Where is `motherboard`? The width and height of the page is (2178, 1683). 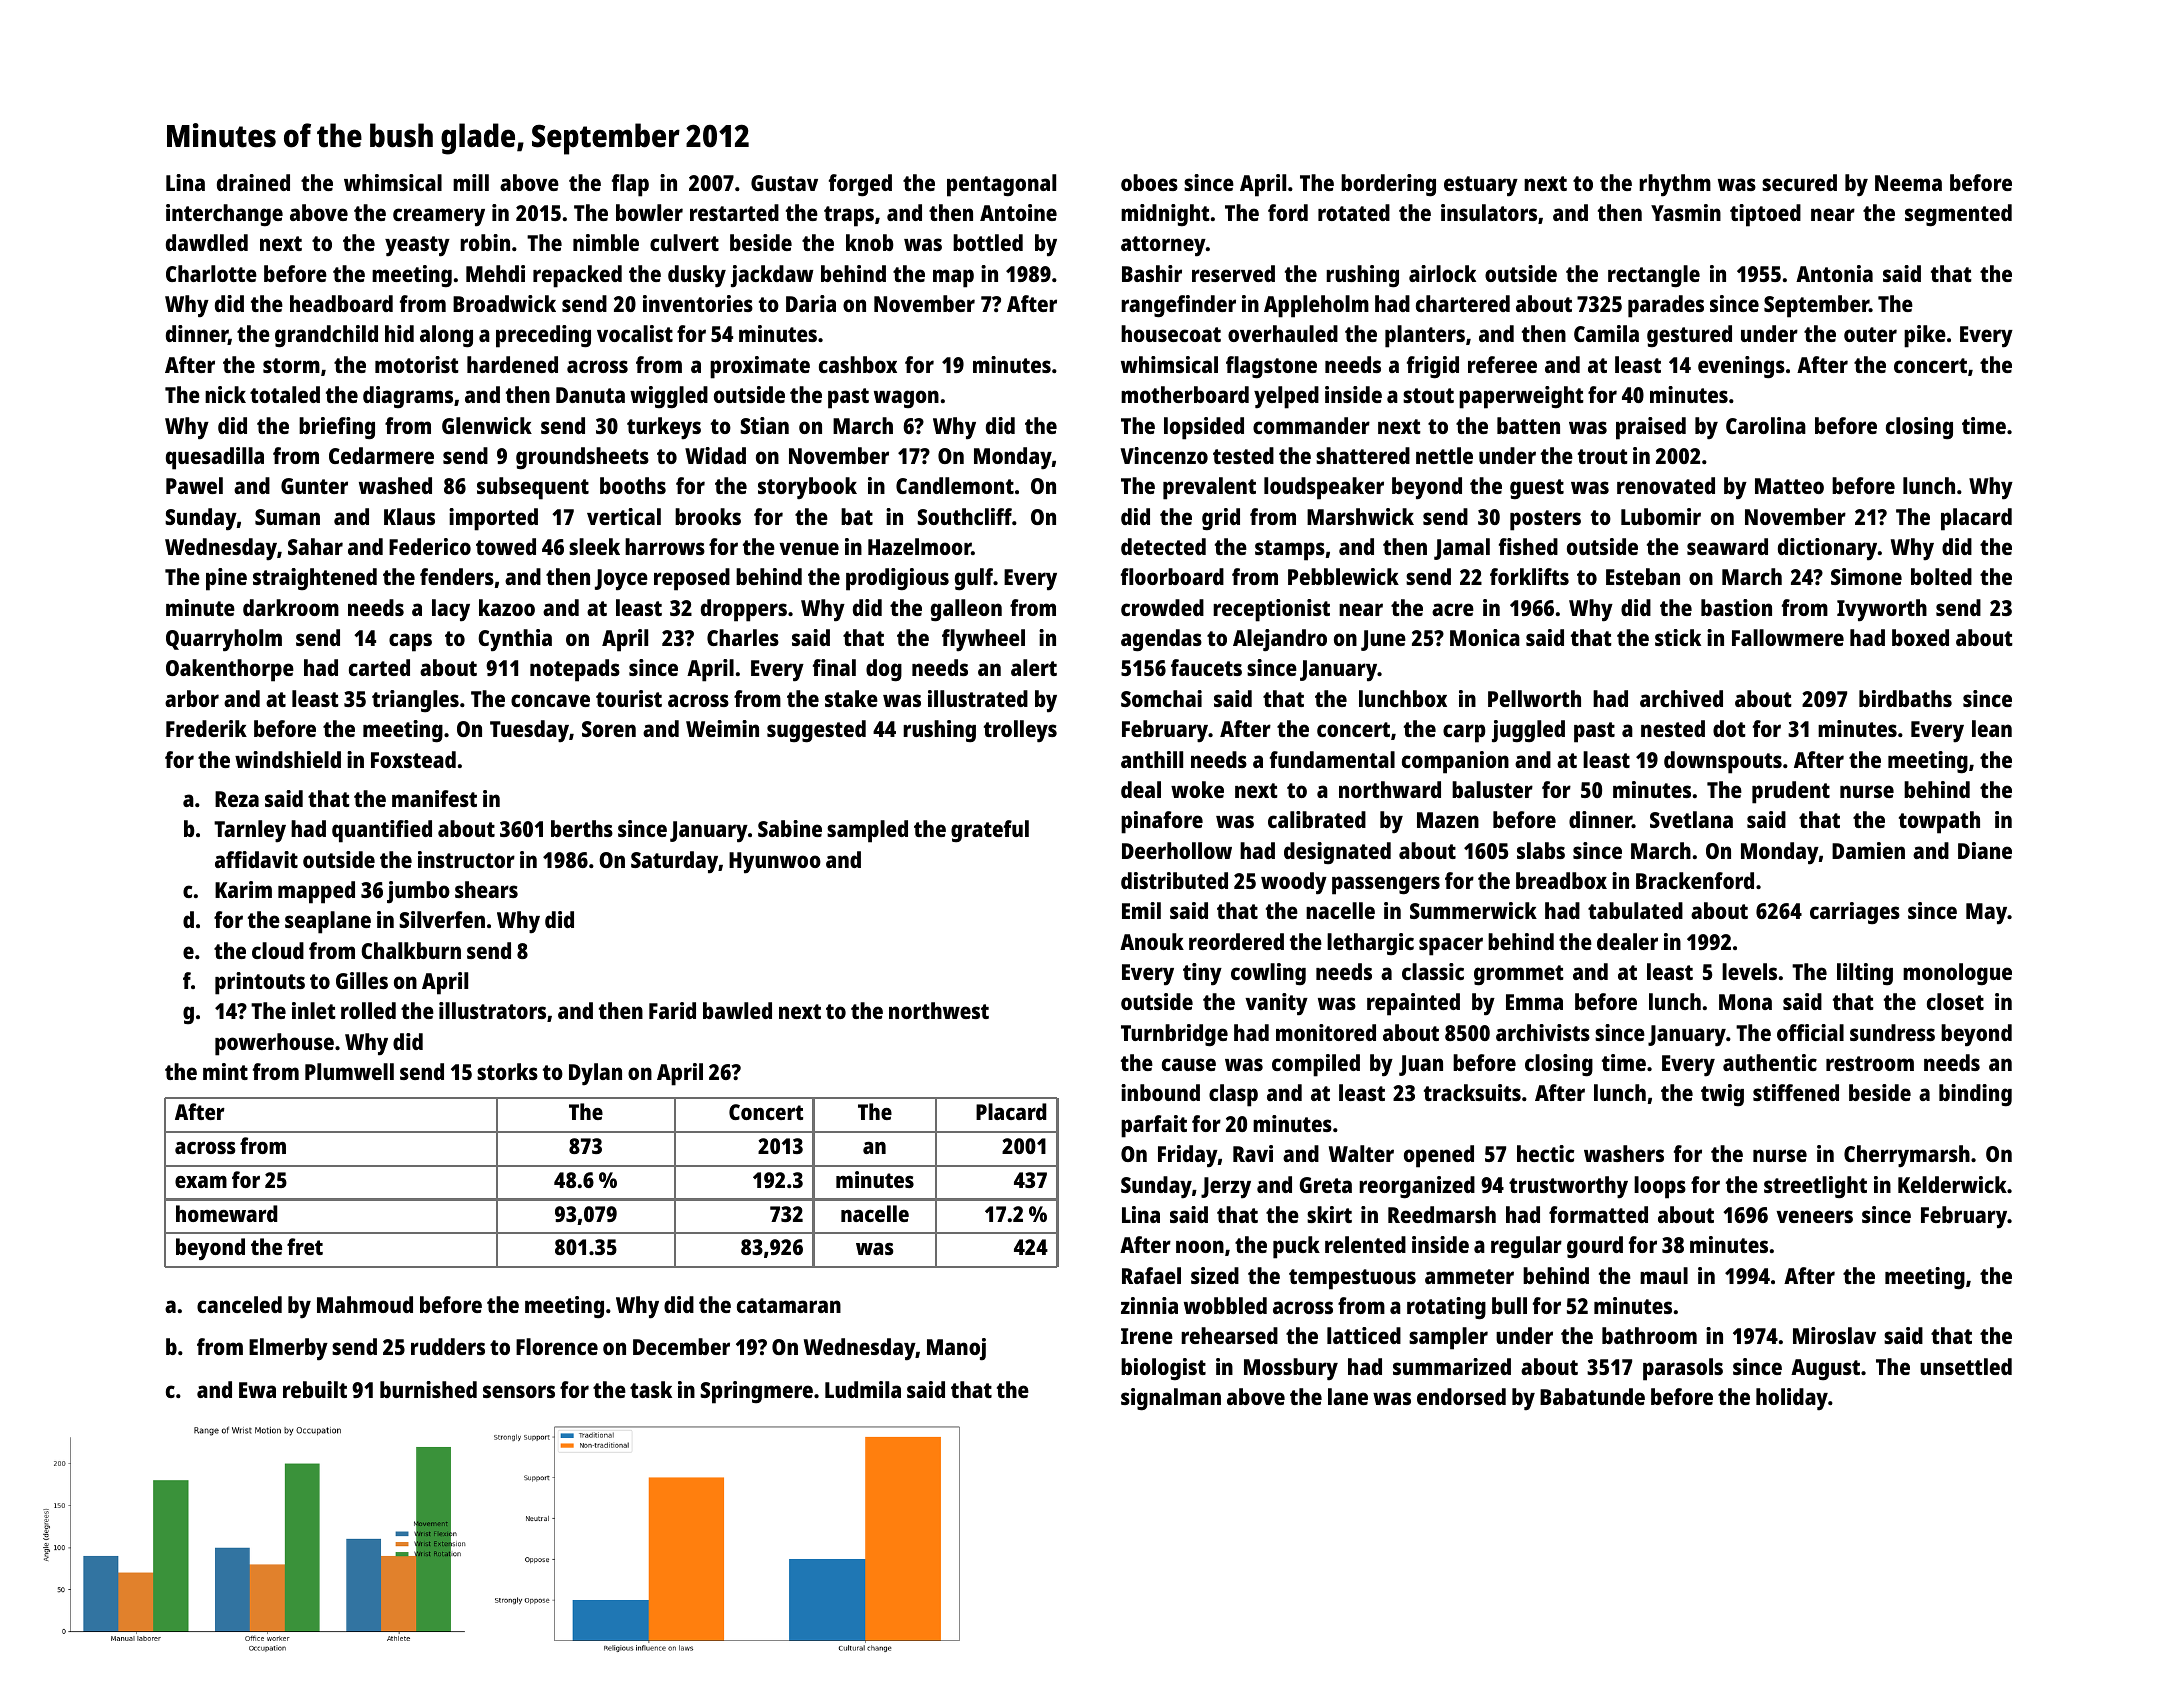 motherboard is located at coordinates (1185, 394).
